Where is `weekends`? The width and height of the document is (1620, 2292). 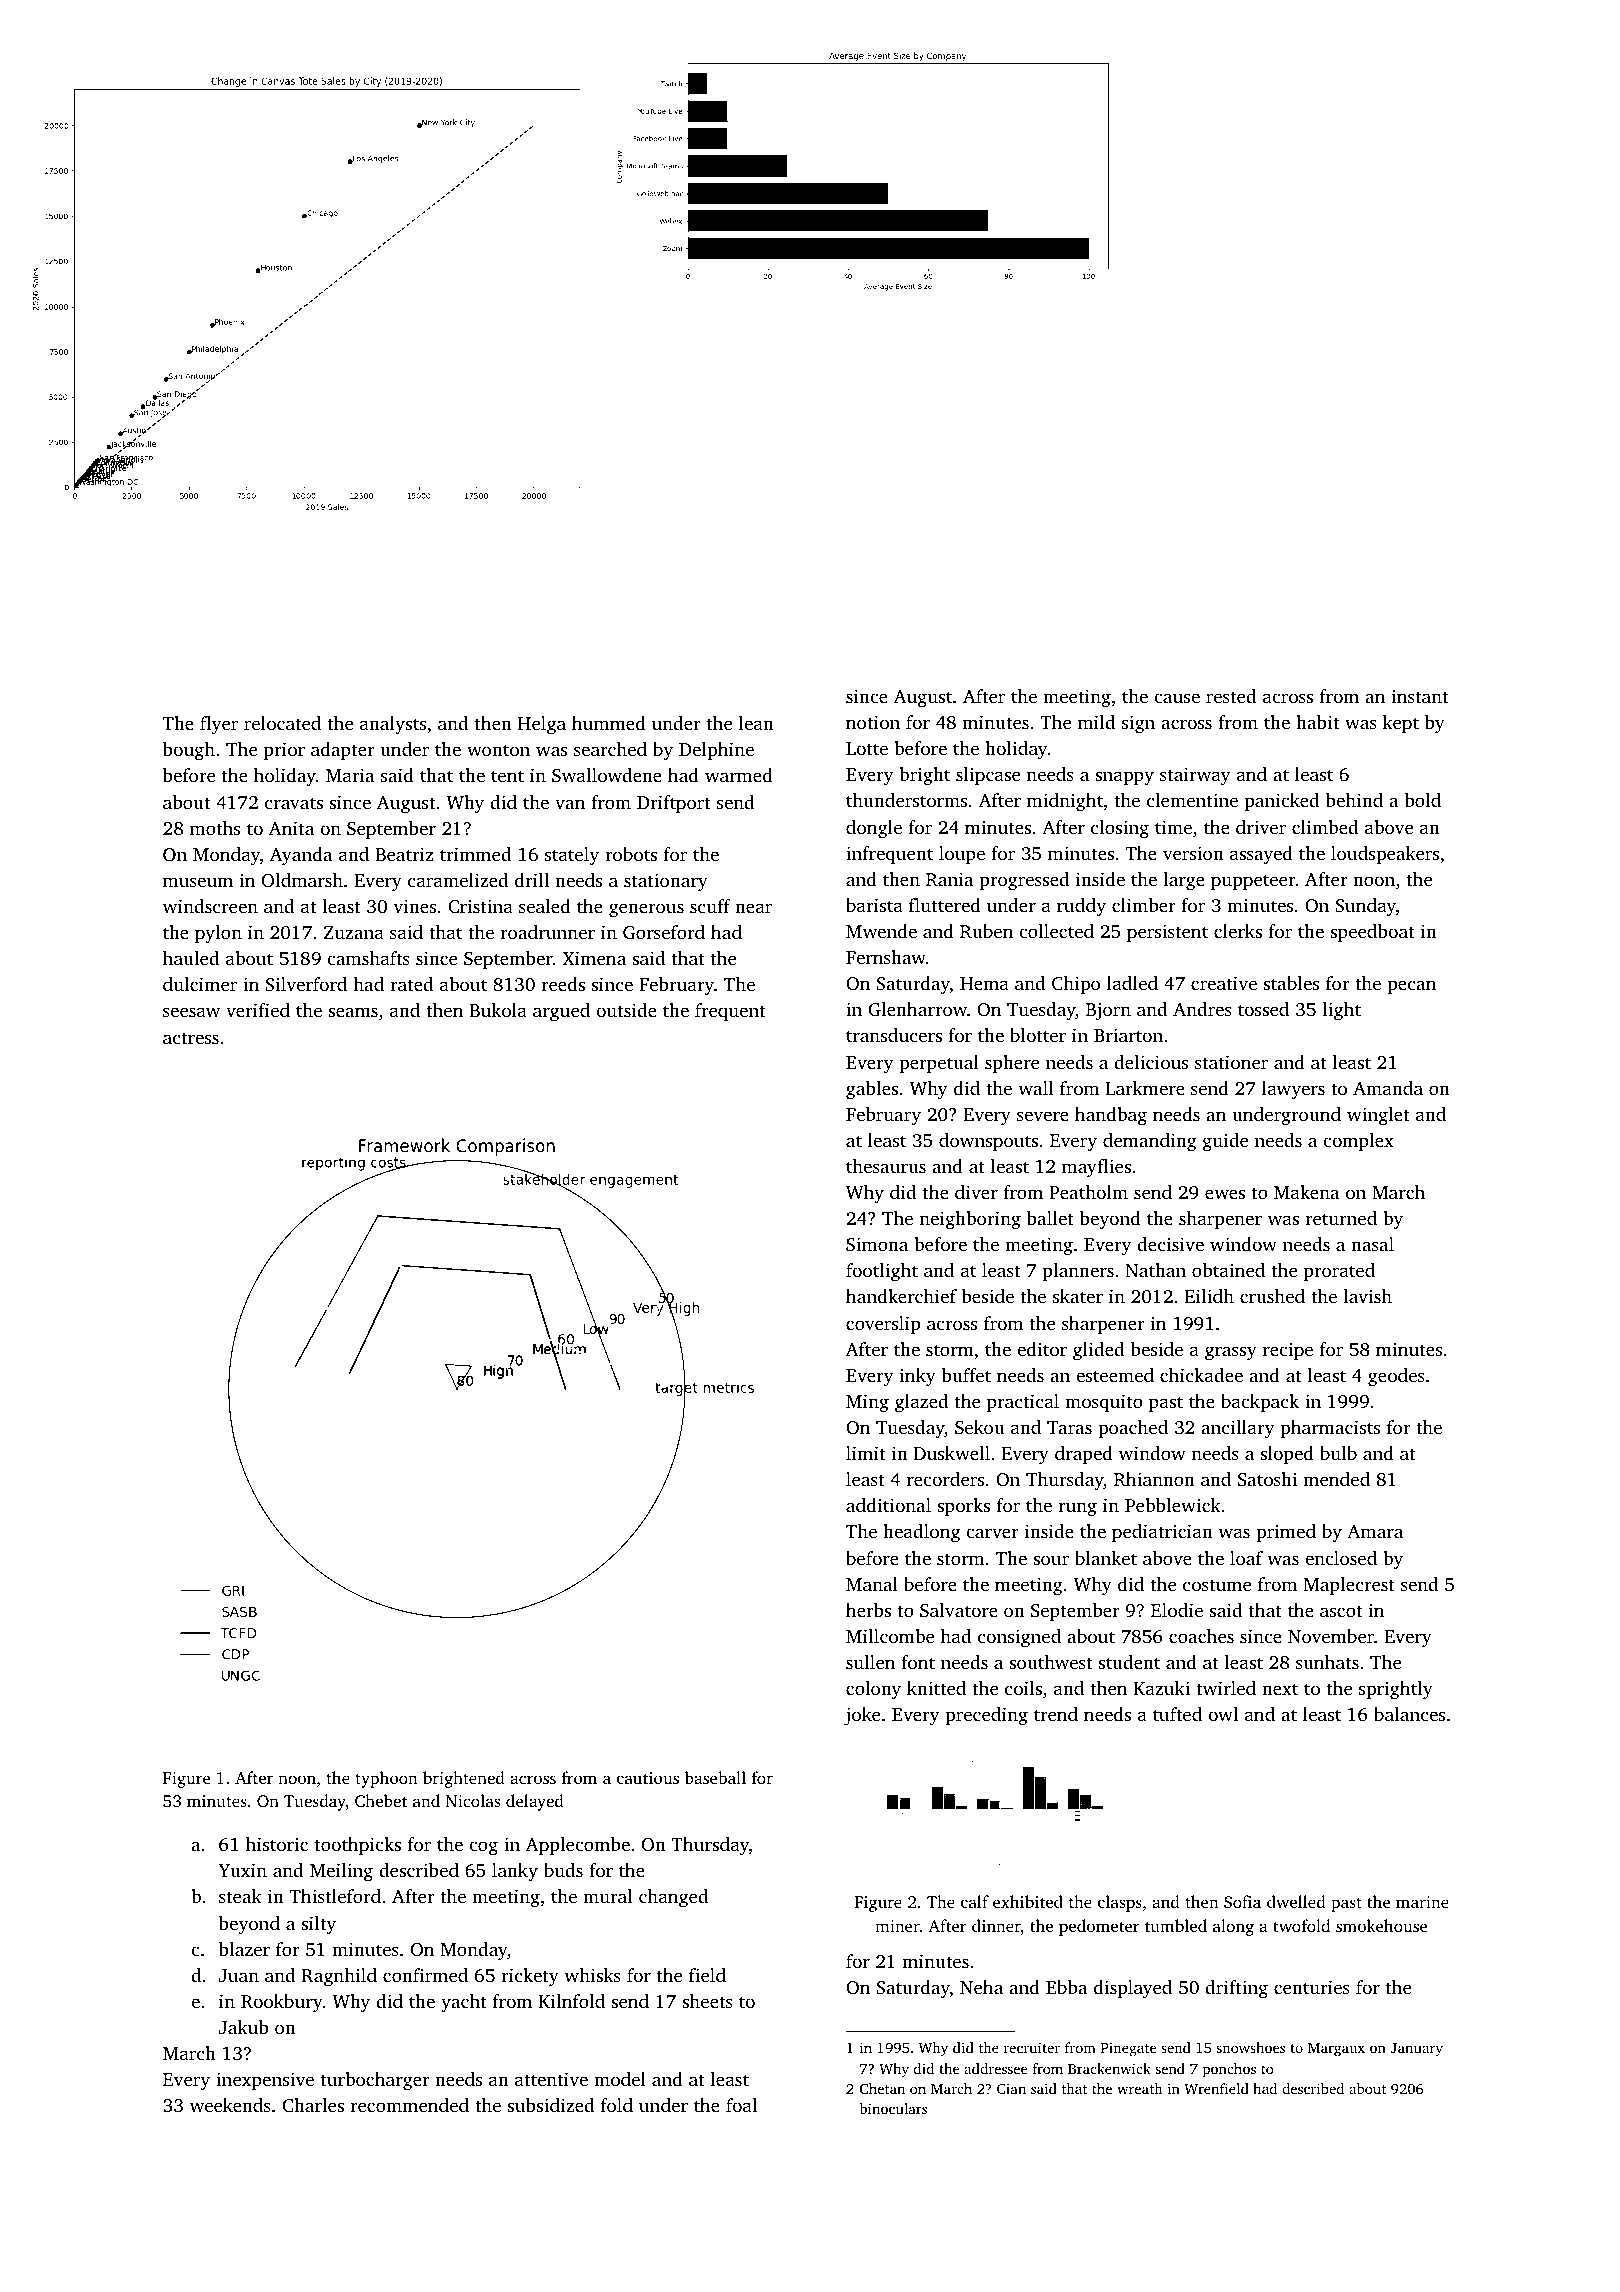
weekends is located at coordinates (230, 2105).
